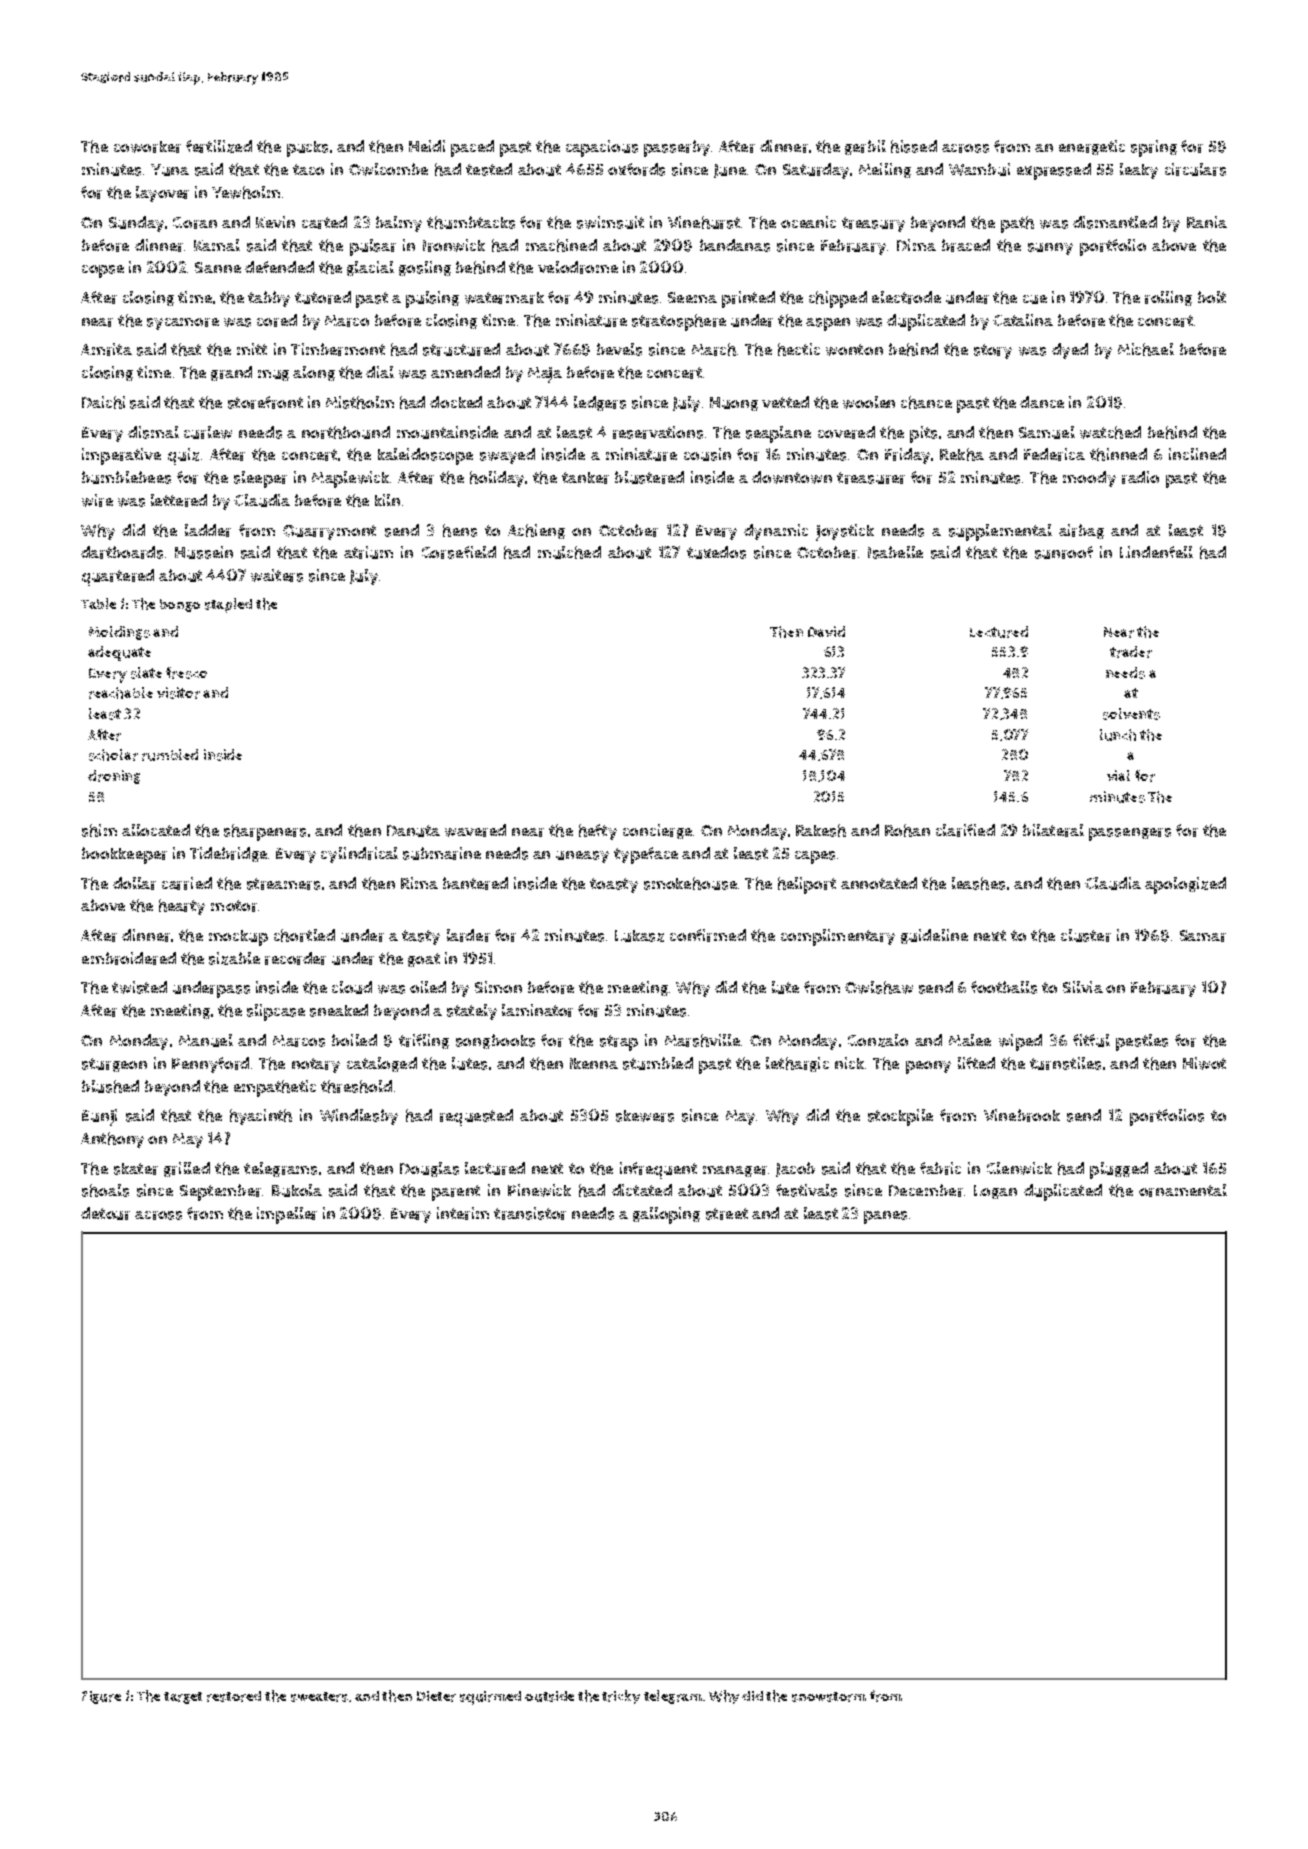 The height and width of the image is (1849, 1308). I want to click on paced, so click(472, 148).
